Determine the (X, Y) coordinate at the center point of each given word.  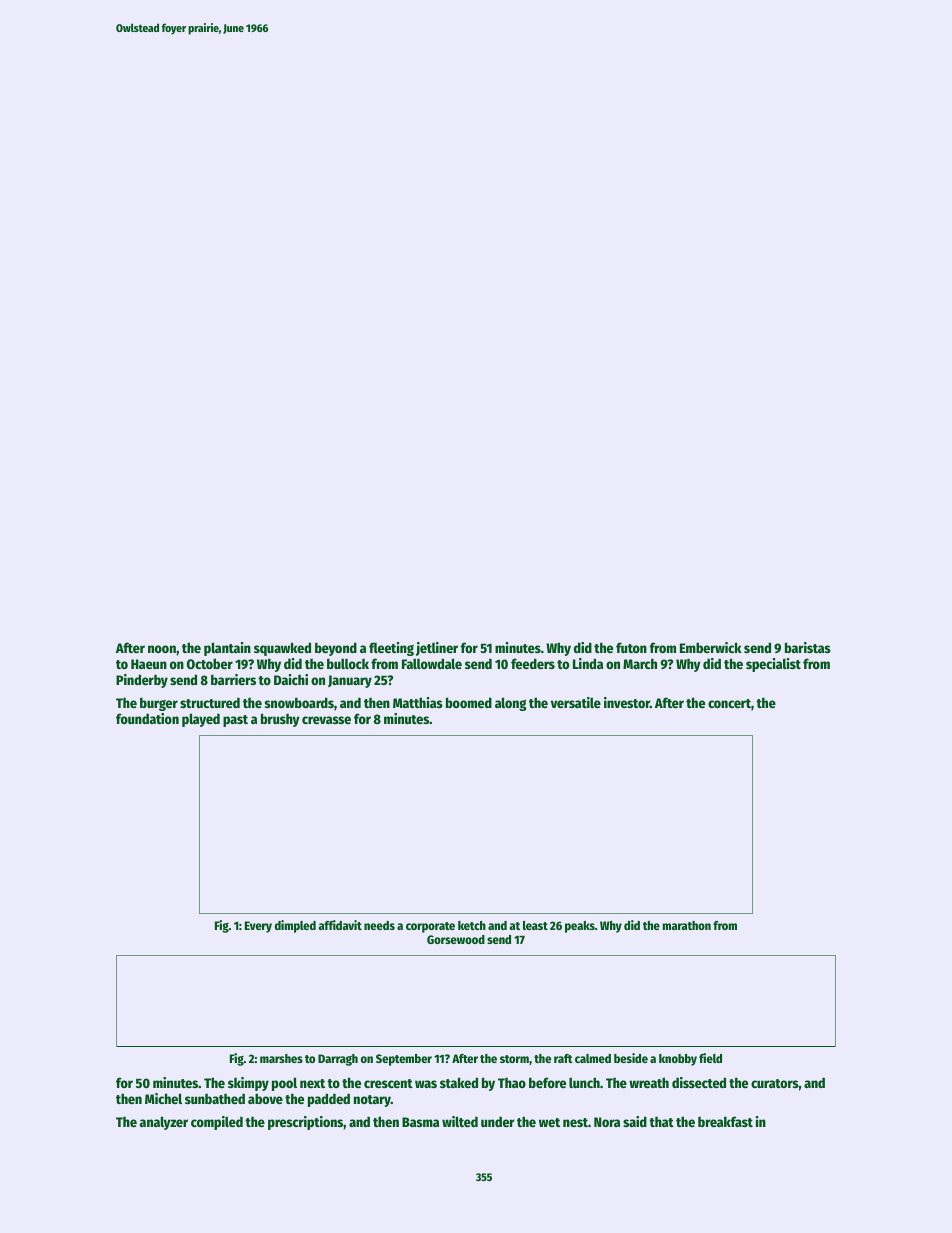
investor (627, 702)
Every (258, 927)
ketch (472, 925)
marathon (687, 925)
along (511, 704)
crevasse (326, 720)
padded (329, 1100)
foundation (147, 718)
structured (210, 702)
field (710, 1058)
